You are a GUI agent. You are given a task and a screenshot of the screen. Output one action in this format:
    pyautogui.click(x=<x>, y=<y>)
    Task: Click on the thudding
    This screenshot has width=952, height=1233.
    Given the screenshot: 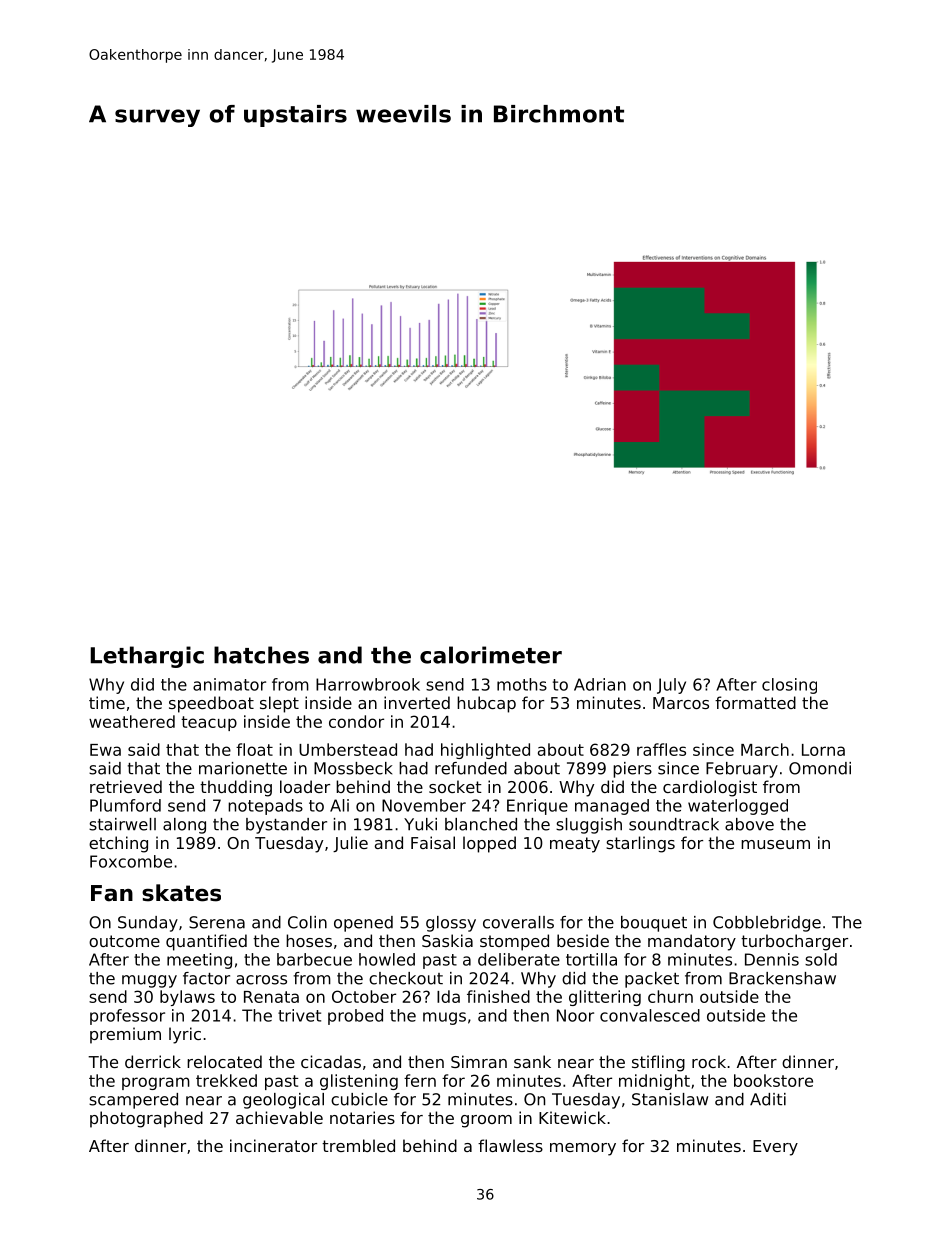 What is the action you would take?
    pyautogui.click(x=236, y=788)
